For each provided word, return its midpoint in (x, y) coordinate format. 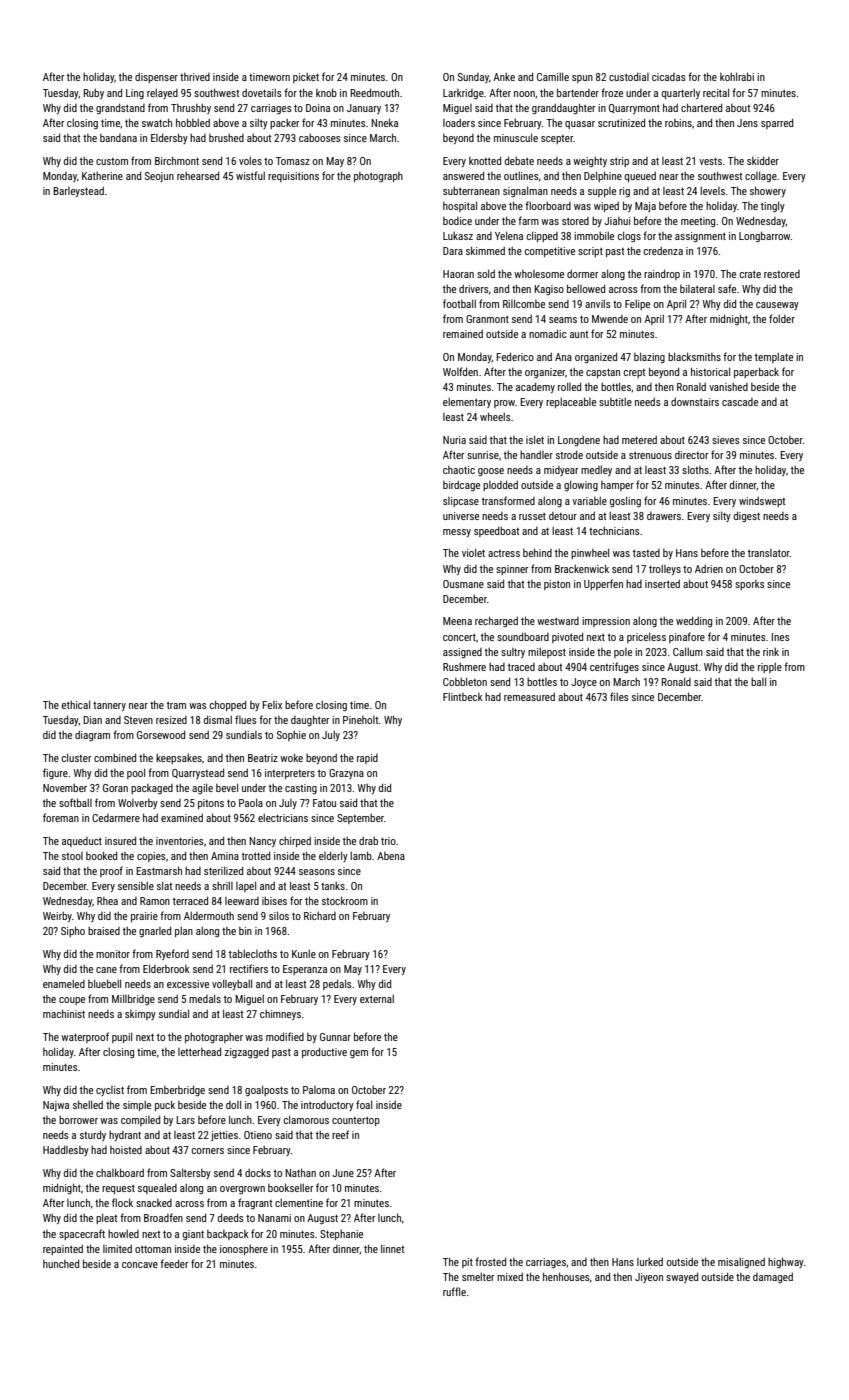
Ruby (94, 94)
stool (72, 856)
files (619, 696)
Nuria (454, 440)
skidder (763, 160)
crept (634, 373)
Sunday (473, 78)
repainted (63, 1250)
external (377, 999)
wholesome (539, 274)
